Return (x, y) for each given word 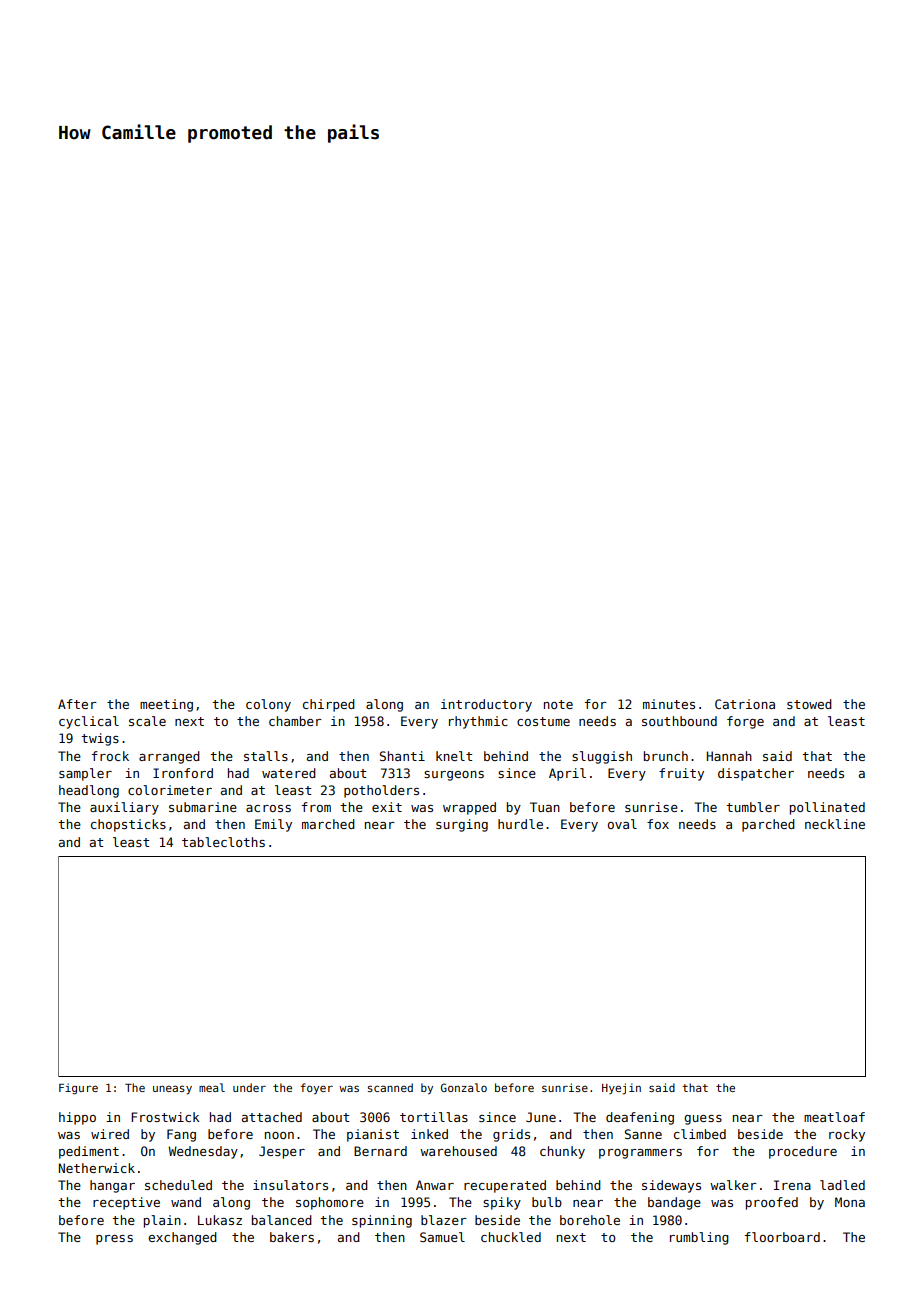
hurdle (520, 824)
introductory (486, 705)
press (114, 1240)
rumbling (699, 1238)
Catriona (745, 704)
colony (268, 705)
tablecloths (223, 842)
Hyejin (621, 1089)
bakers (292, 1237)
